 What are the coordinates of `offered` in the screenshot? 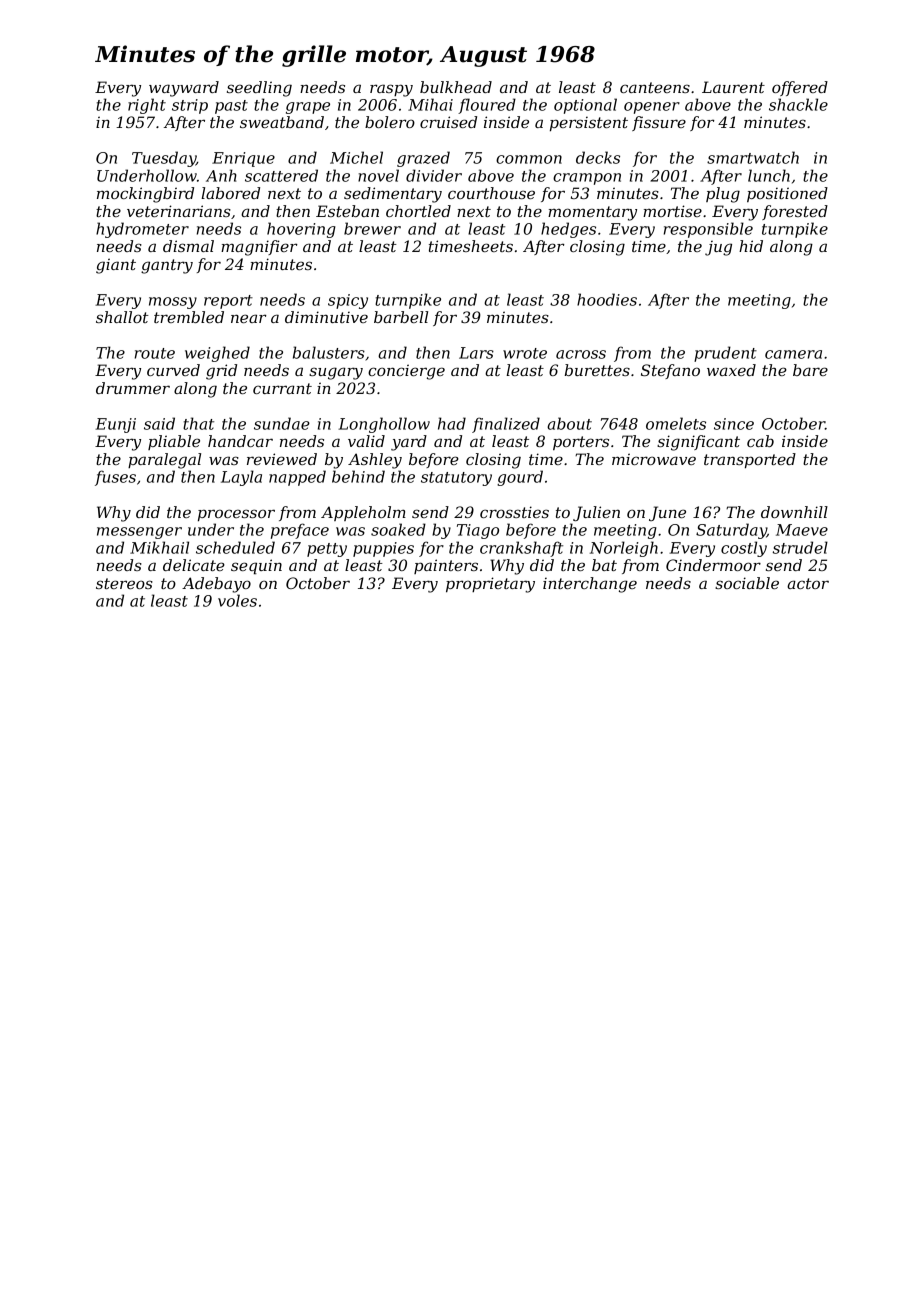 It's located at (800, 88).
